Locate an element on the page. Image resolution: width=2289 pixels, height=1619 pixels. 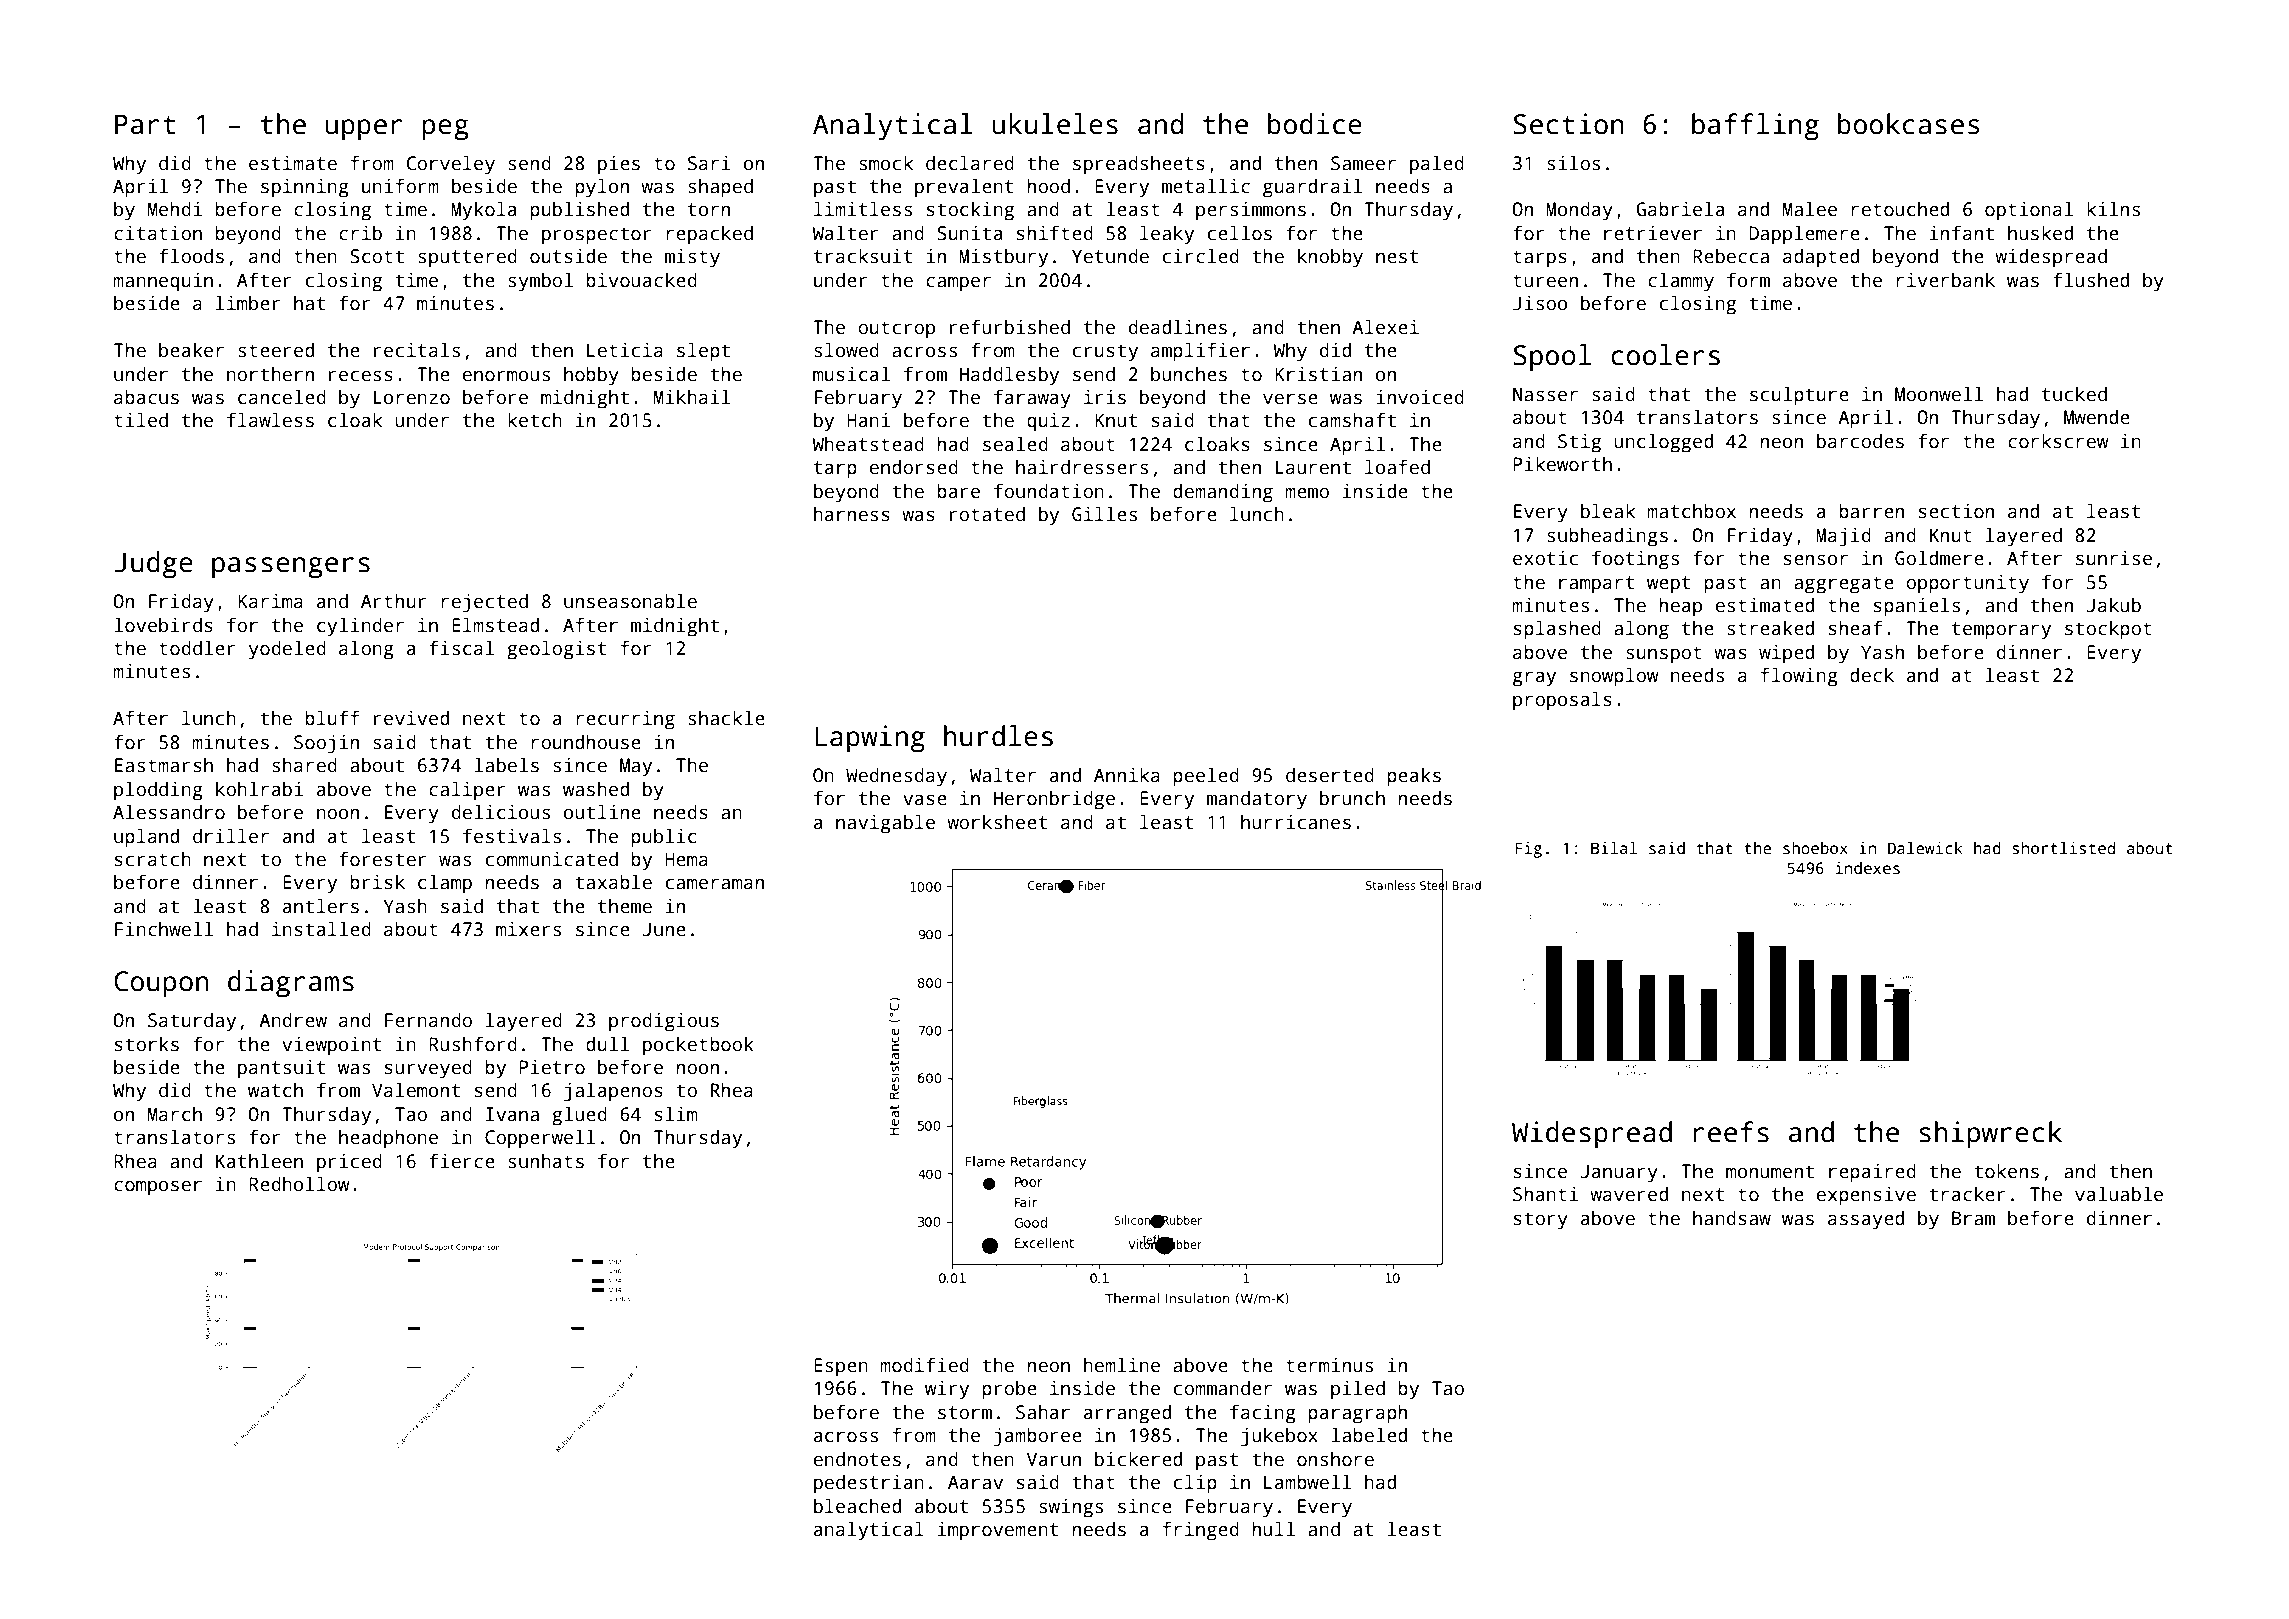
coolers is located at coordinates (1665, 355).
